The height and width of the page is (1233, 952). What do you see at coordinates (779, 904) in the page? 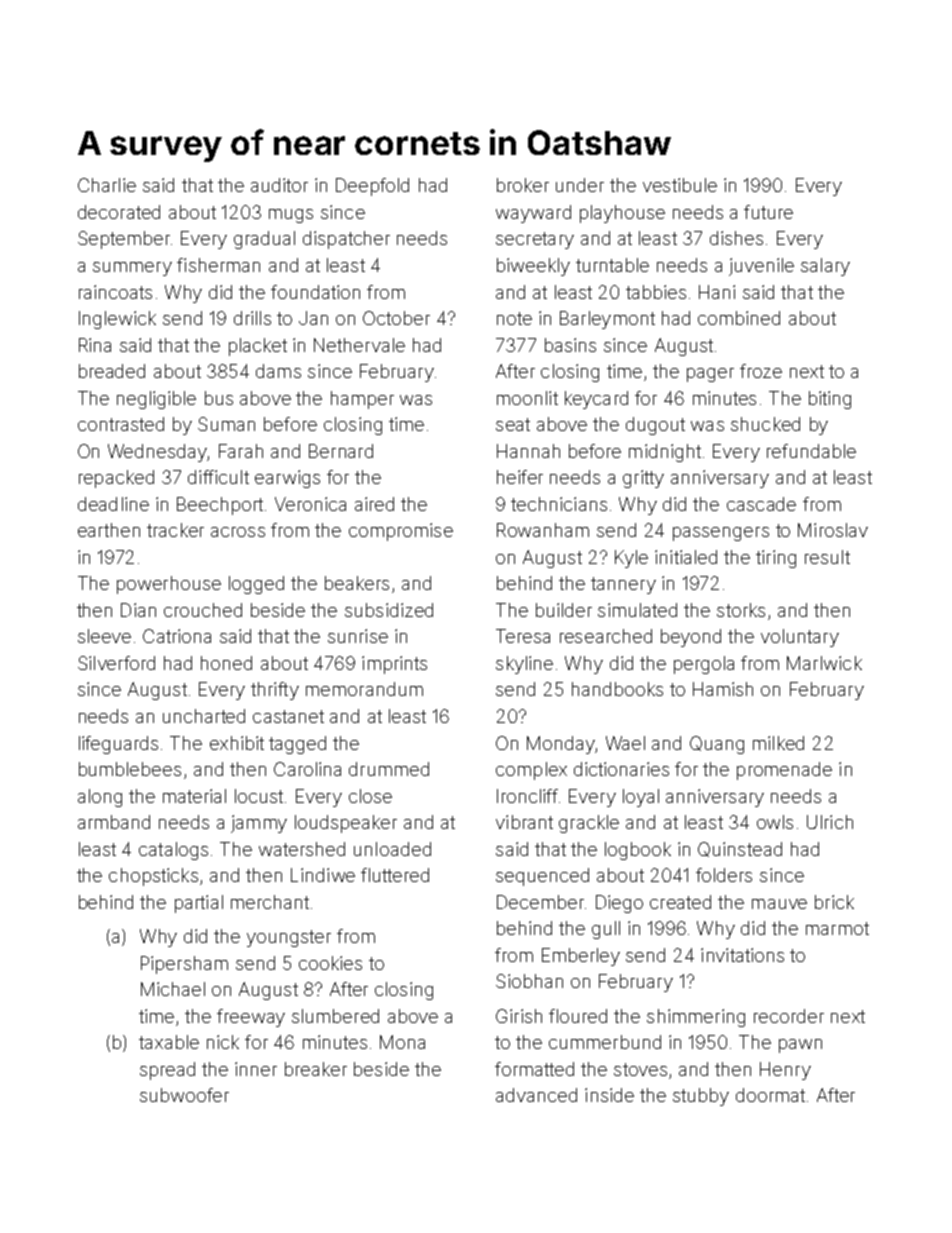
I see `mauve` at bounding box center [779, 904].
